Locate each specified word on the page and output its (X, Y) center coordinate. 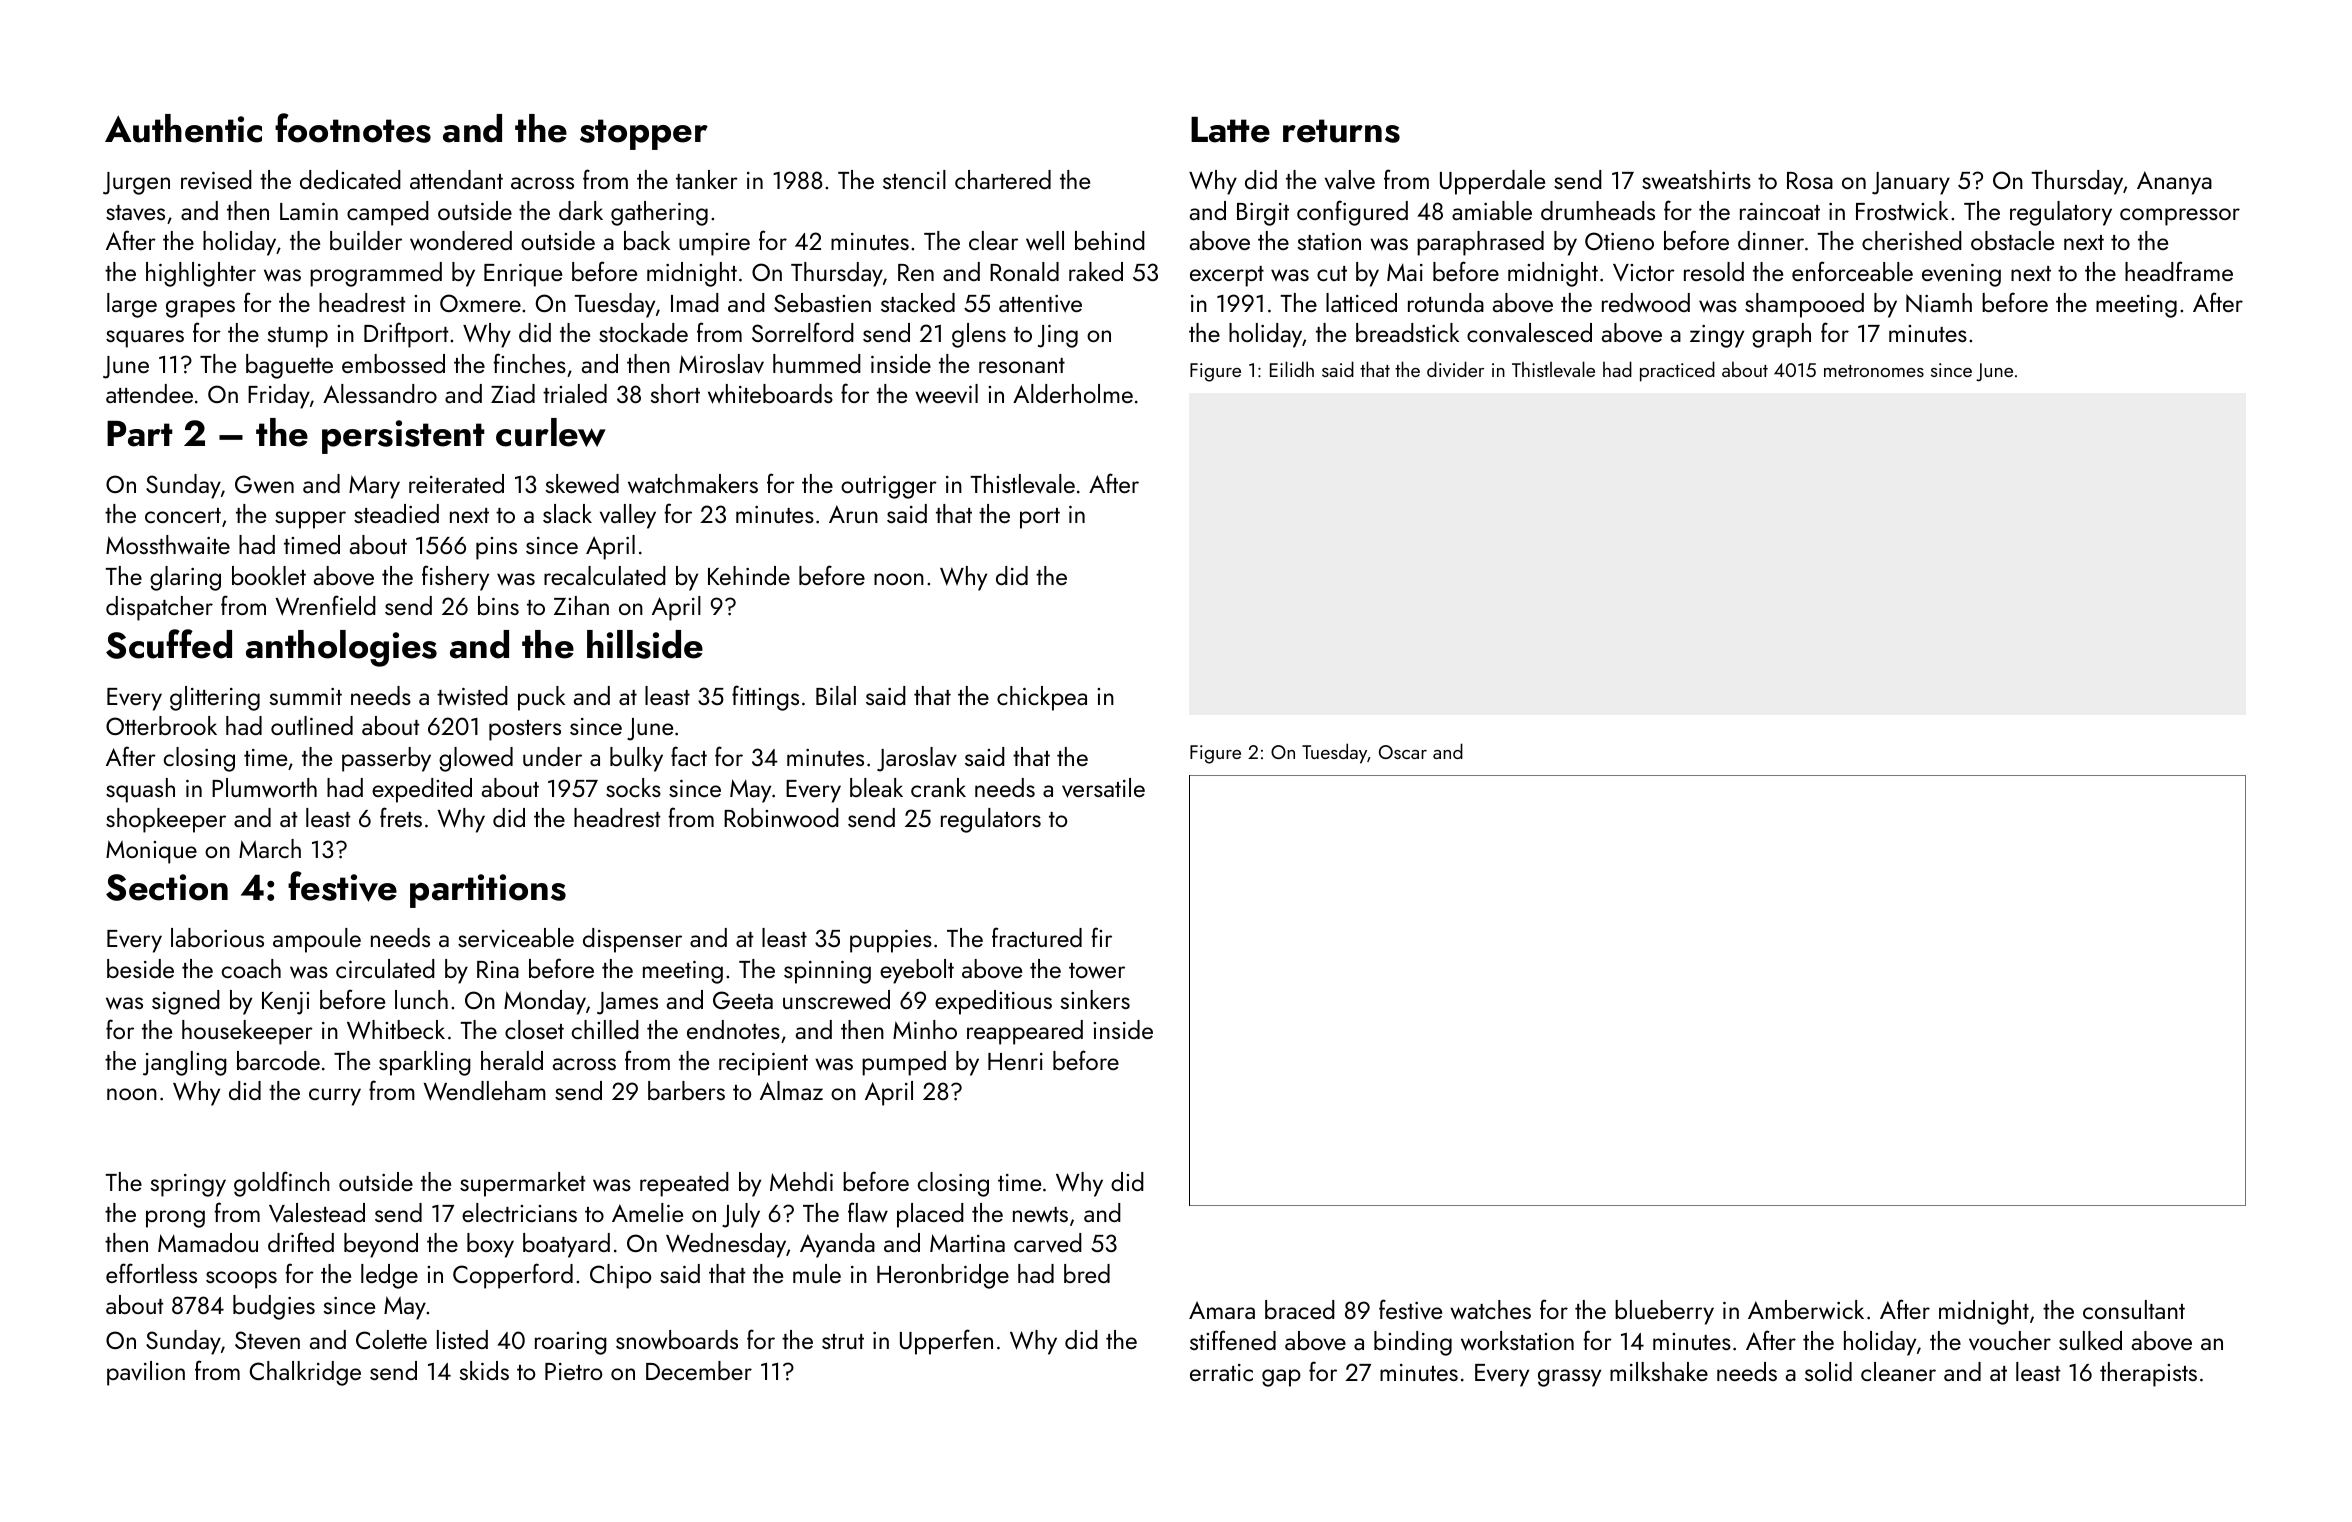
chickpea (1042, 698)
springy (188, 1185)
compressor (2180, 217)
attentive (1040, 304)
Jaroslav (917, 759)
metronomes (1874, 371)
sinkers (1095, 999)
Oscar (1403, 752)
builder (366, 240)
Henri (1015, 1061)
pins (496, 548)
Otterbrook (161, 725)
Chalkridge (305, 1373)
